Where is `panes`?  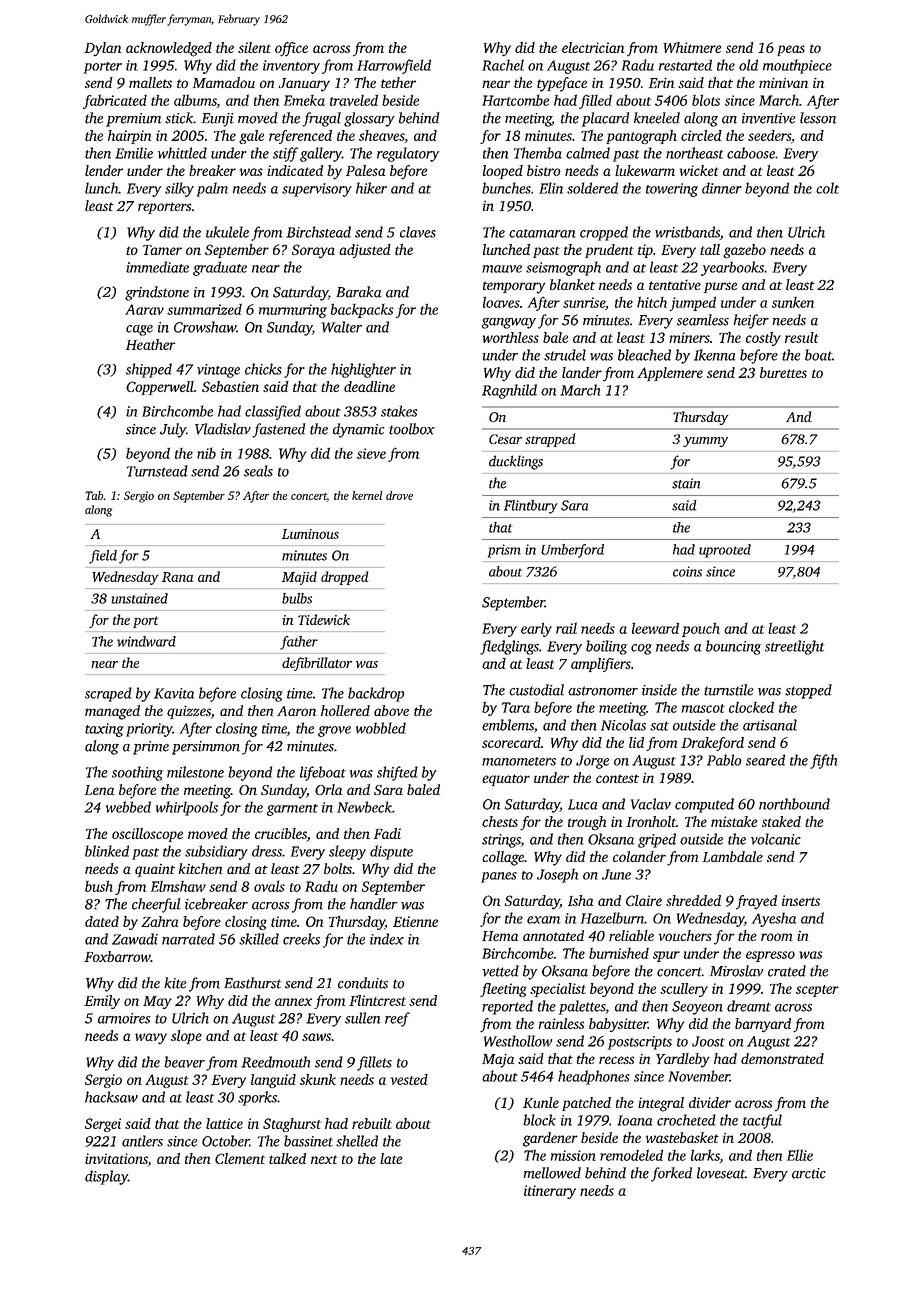
panes is located at coordinates (499, 877).
